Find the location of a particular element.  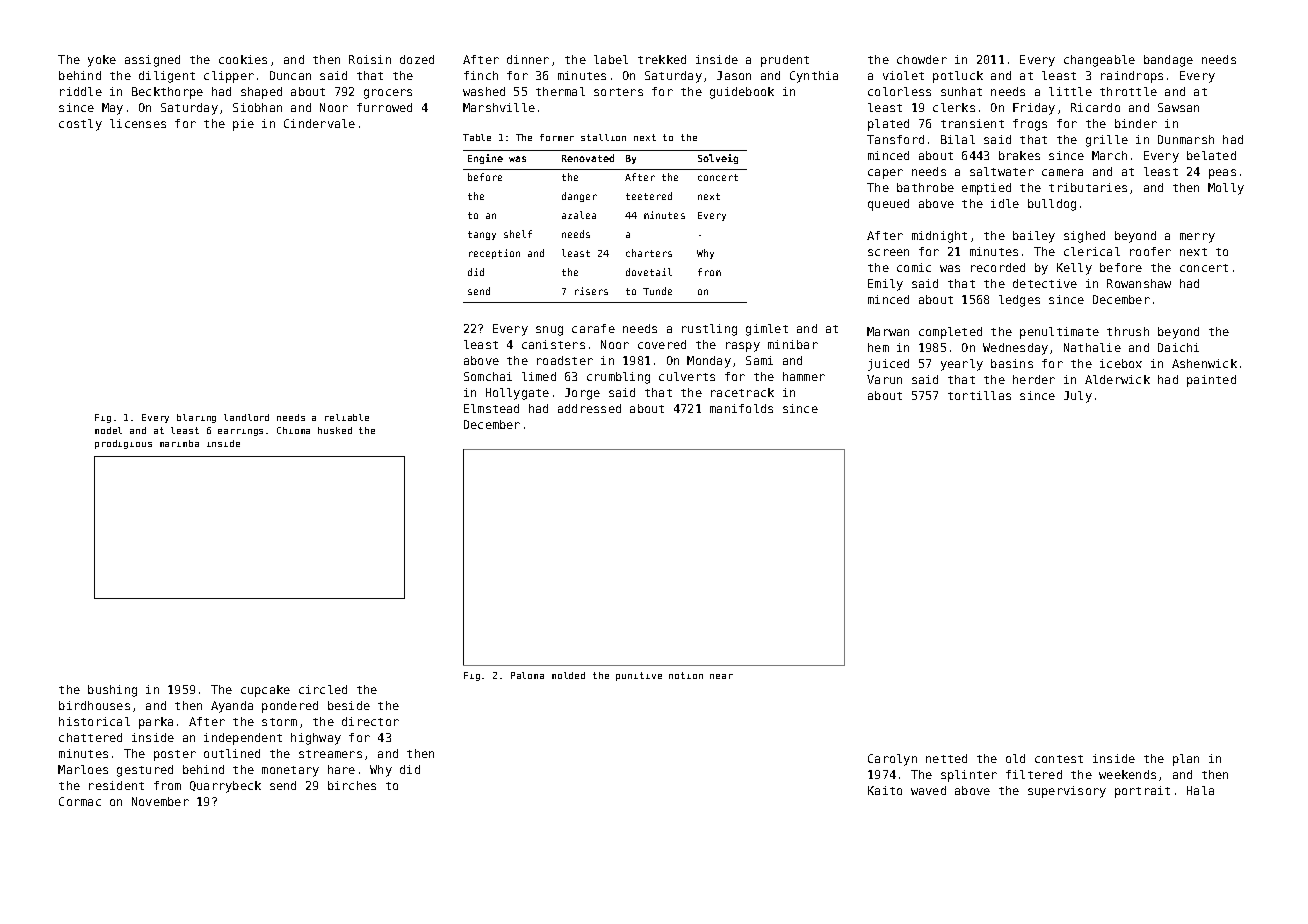

Sawsan is located at coordinates (1178, 107).
